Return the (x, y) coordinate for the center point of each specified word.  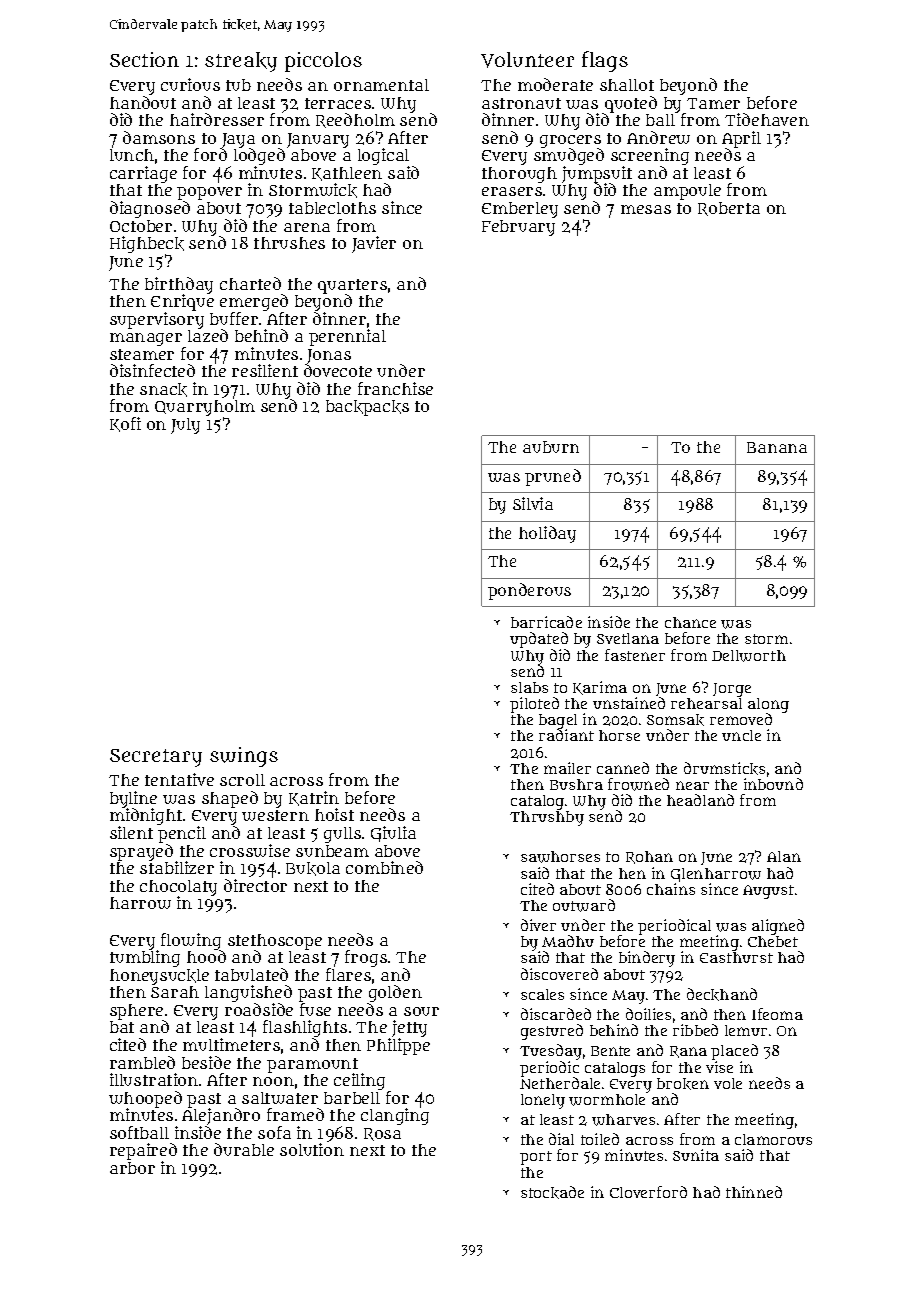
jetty (409, 1028)
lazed (208, 336)
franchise (395, 388)
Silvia (533, 503)
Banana (777, 447)
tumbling (145, 959)
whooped (145, 1100)
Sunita (696, 1155)
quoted (631, 104)
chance (690, 622)
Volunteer (527, 60)
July (185, 426)
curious (190, 84)
